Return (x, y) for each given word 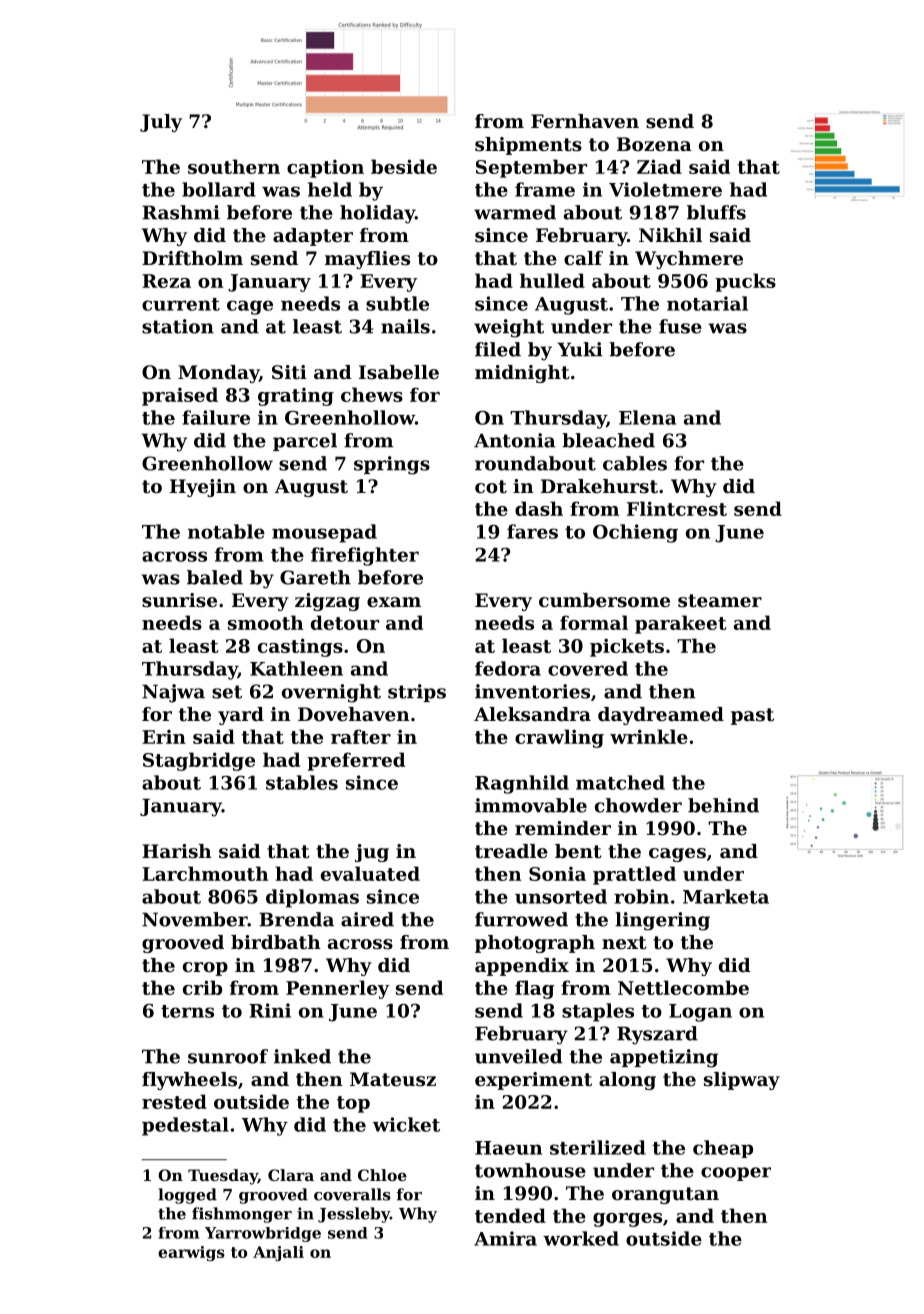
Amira (505, 1238)
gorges (627, 1220)
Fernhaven (585, 121)
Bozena (654, 144)
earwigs (191, 1253)
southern (234, 166)
